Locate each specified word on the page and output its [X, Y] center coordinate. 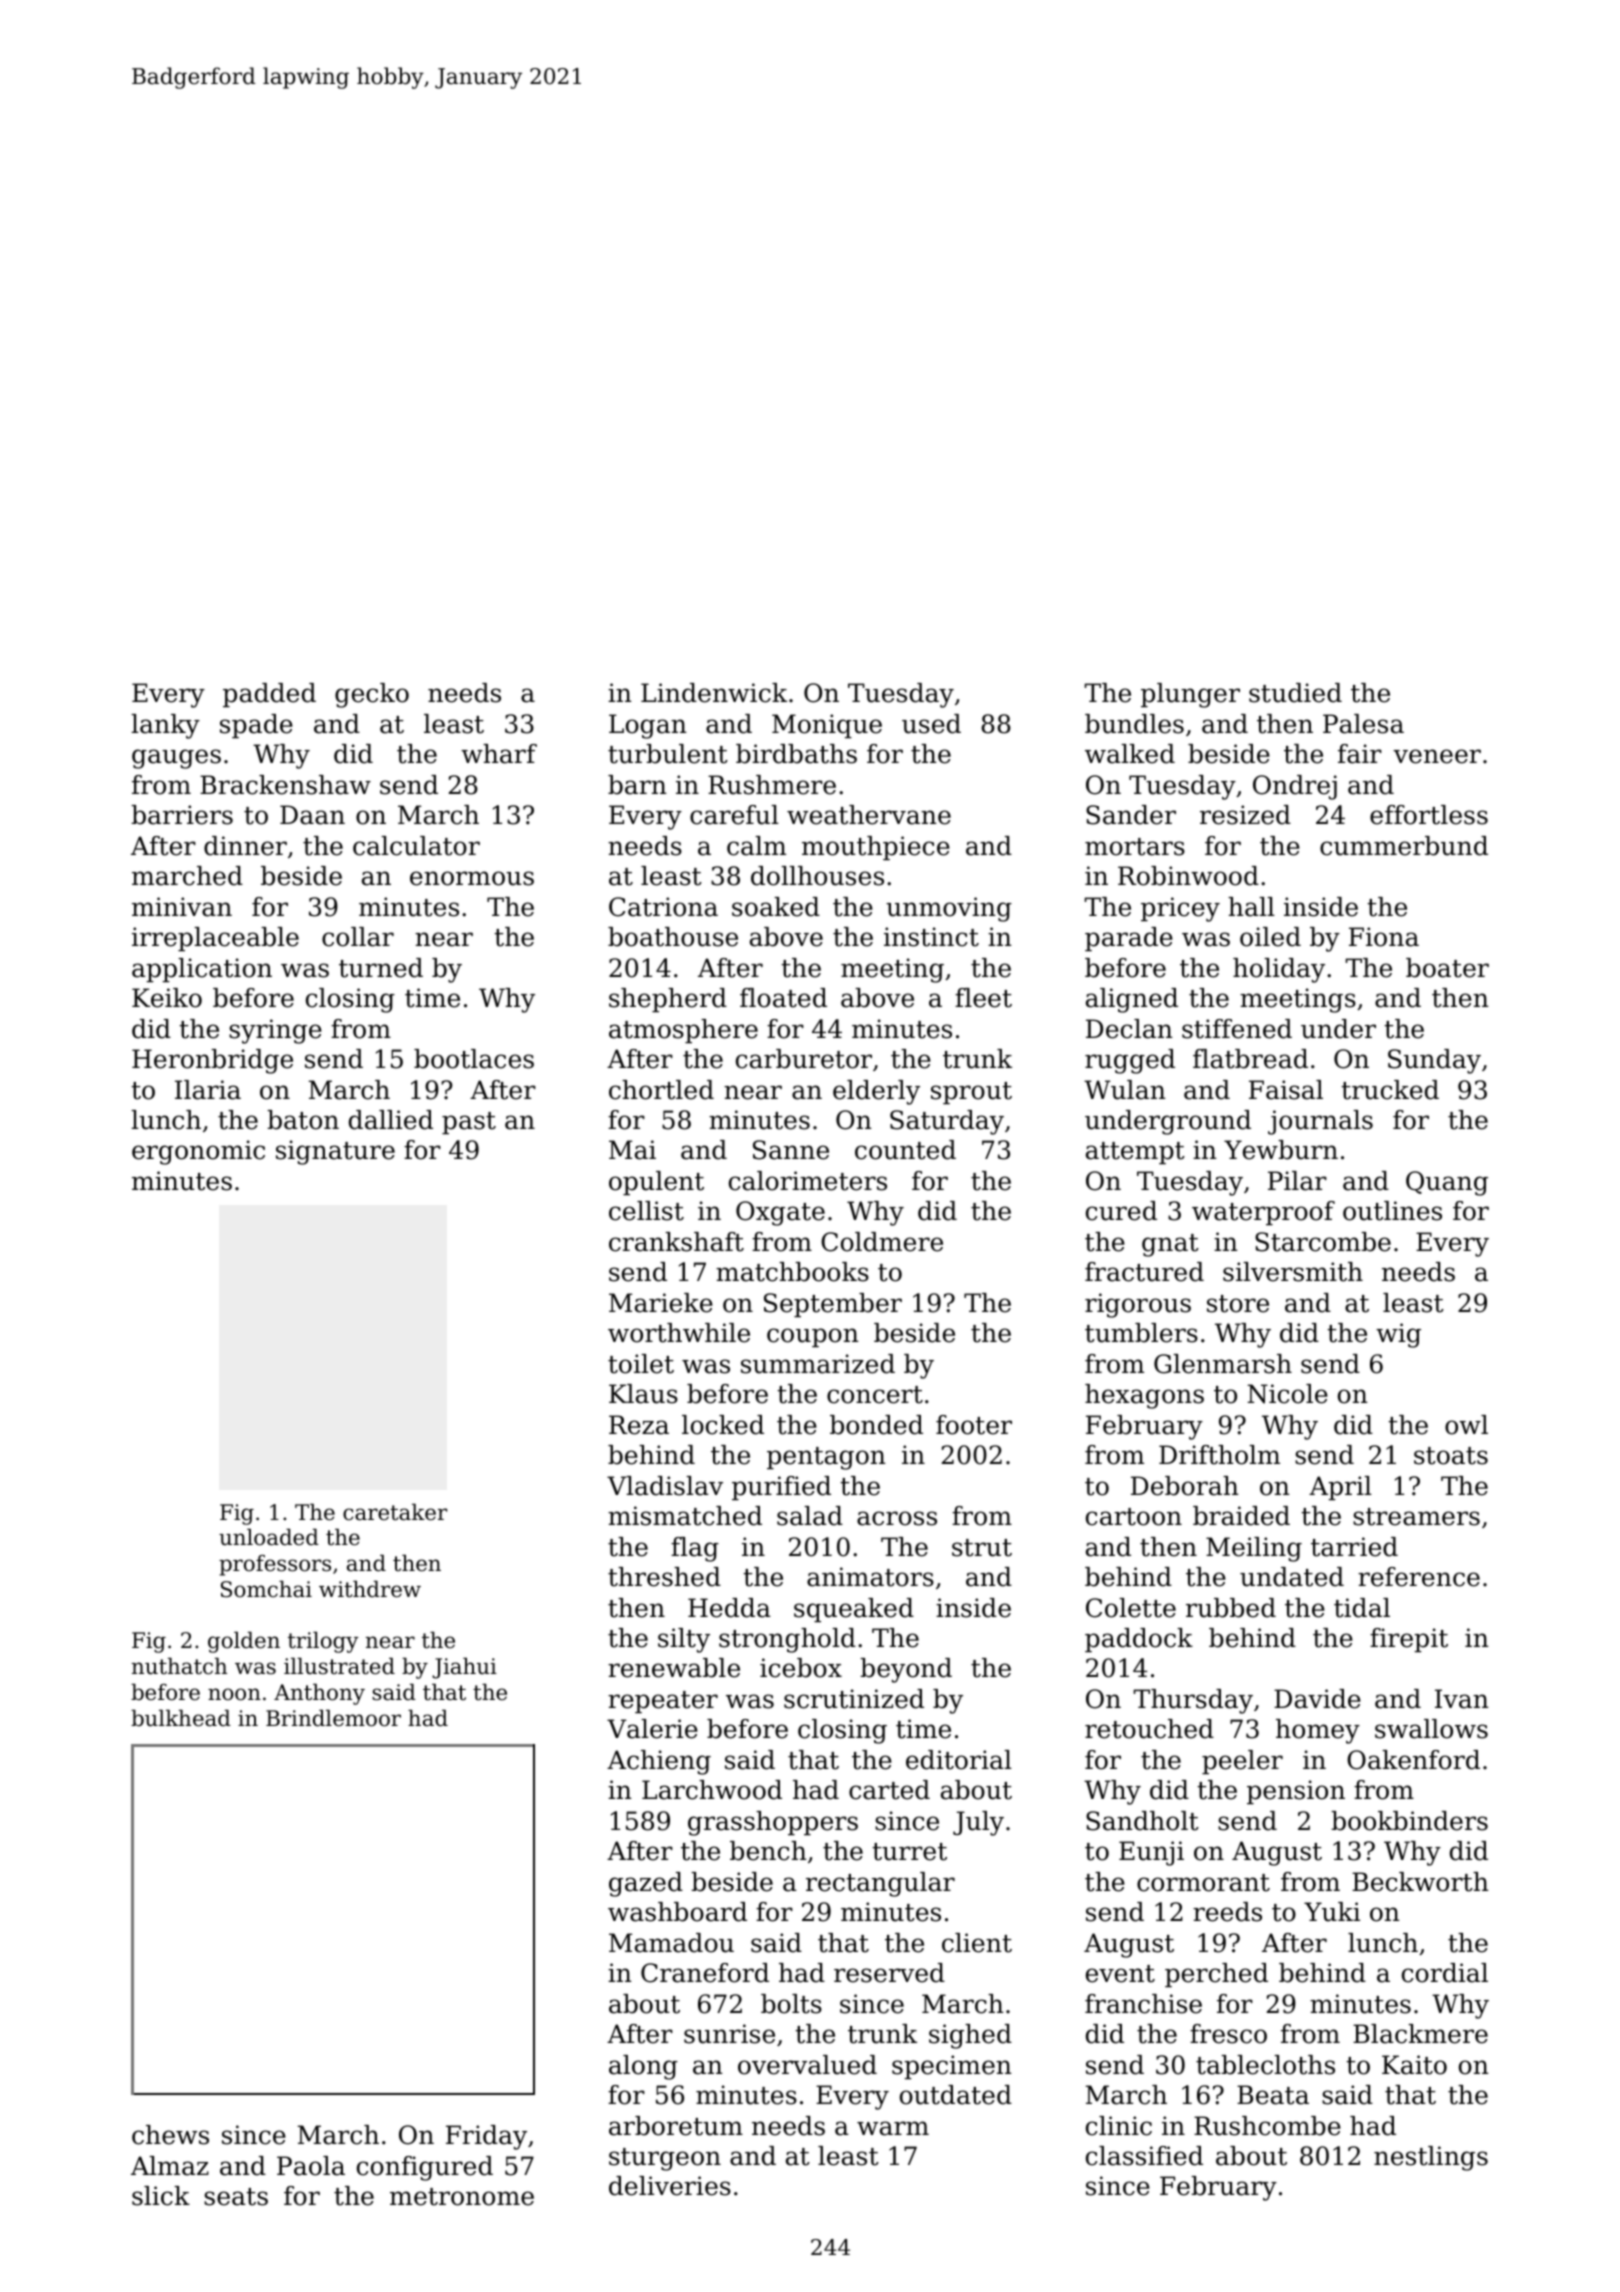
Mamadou [671, 1943]
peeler [1242, 1762]
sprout [971, 1093]
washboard [677, 1912]
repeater [663, 1702]
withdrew [370, 1589]
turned [381, 968]
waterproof [1263, 1213]
